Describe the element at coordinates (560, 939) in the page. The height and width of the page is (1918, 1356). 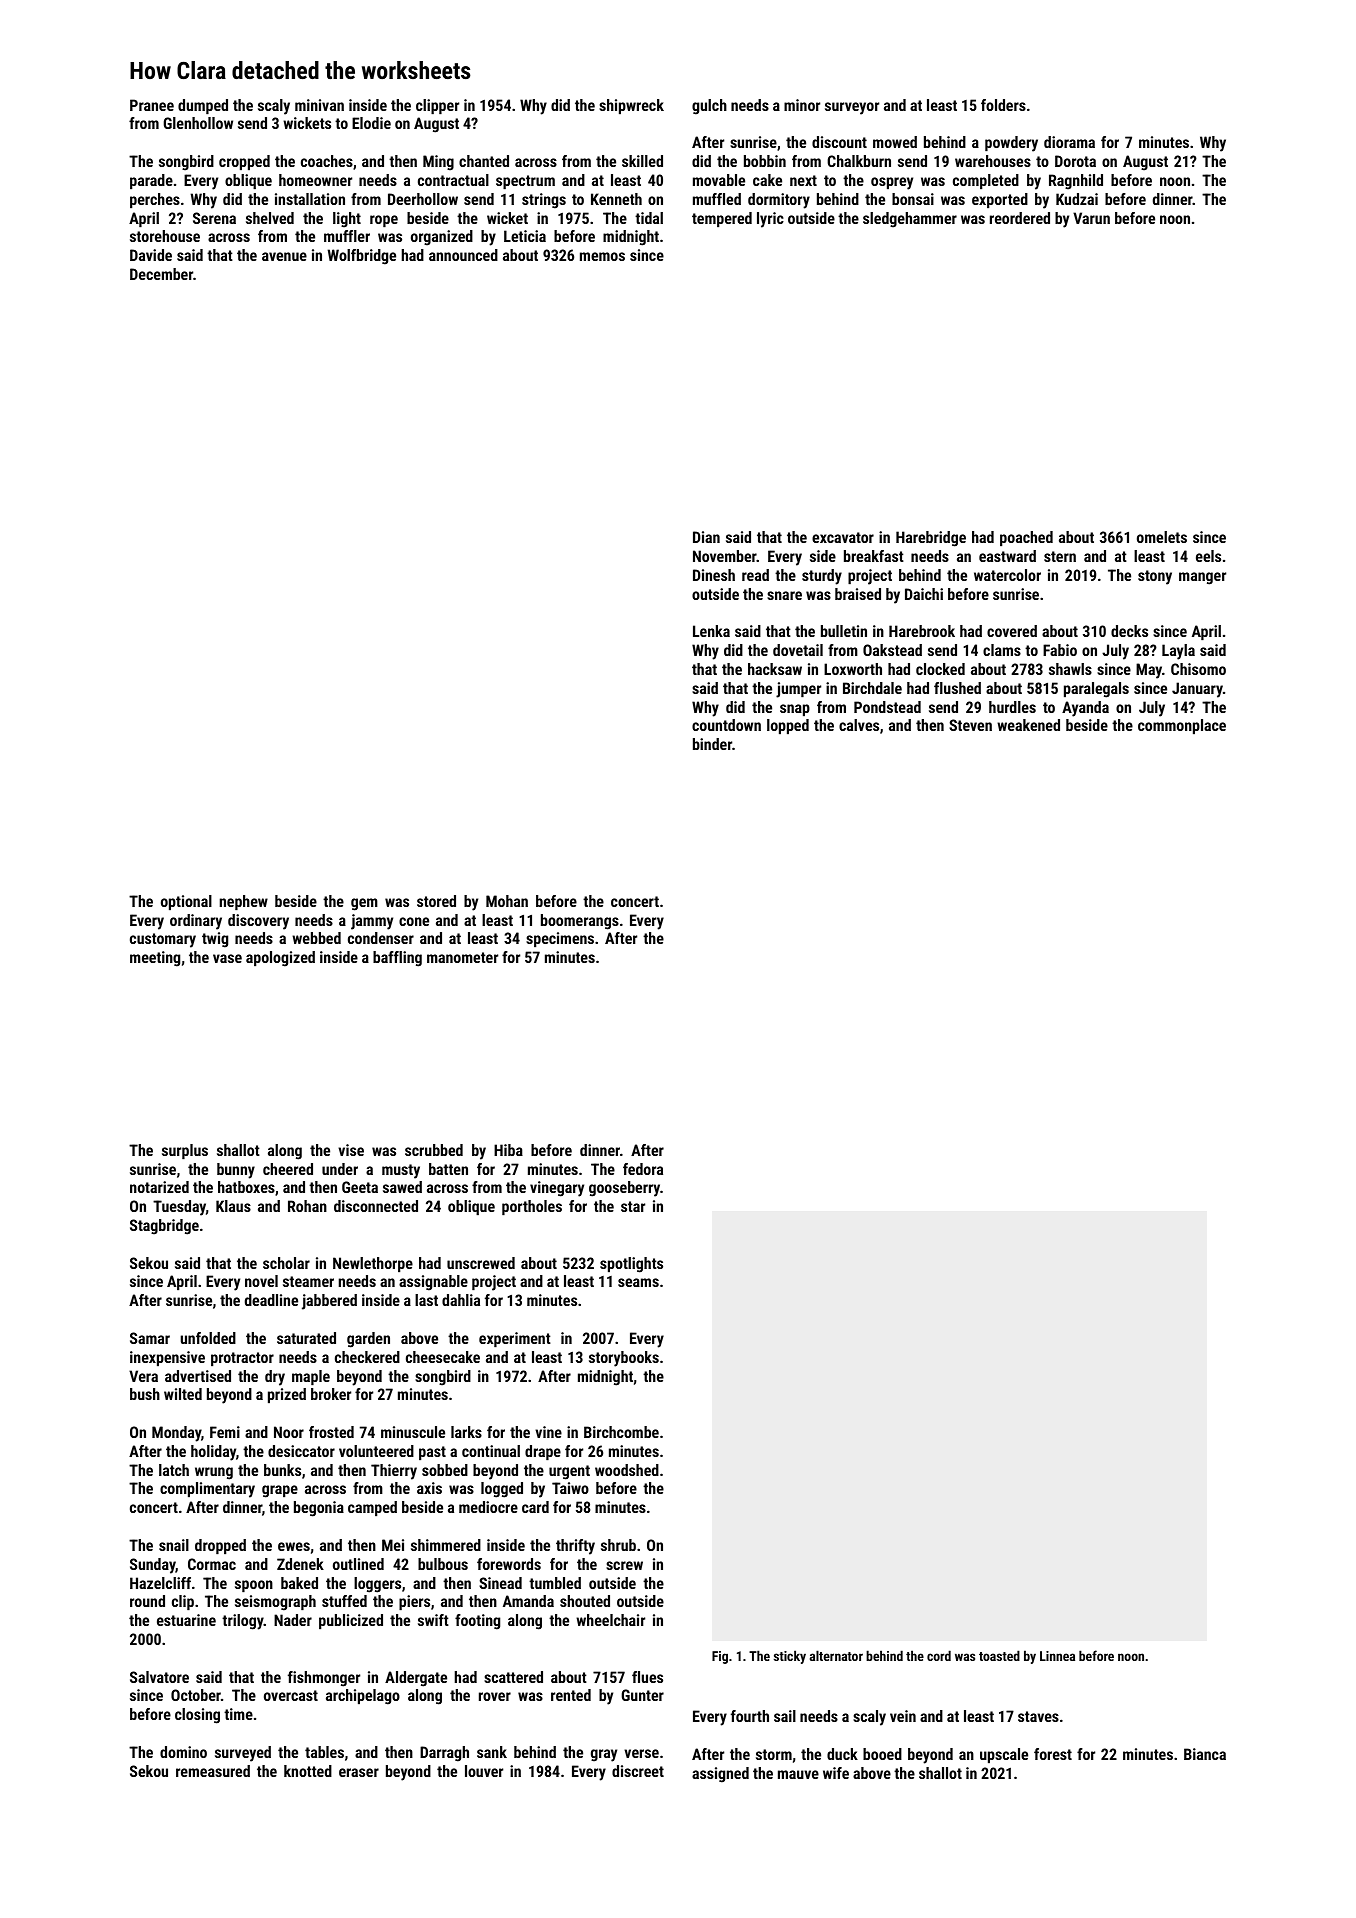
I see `specimens` at that location.
